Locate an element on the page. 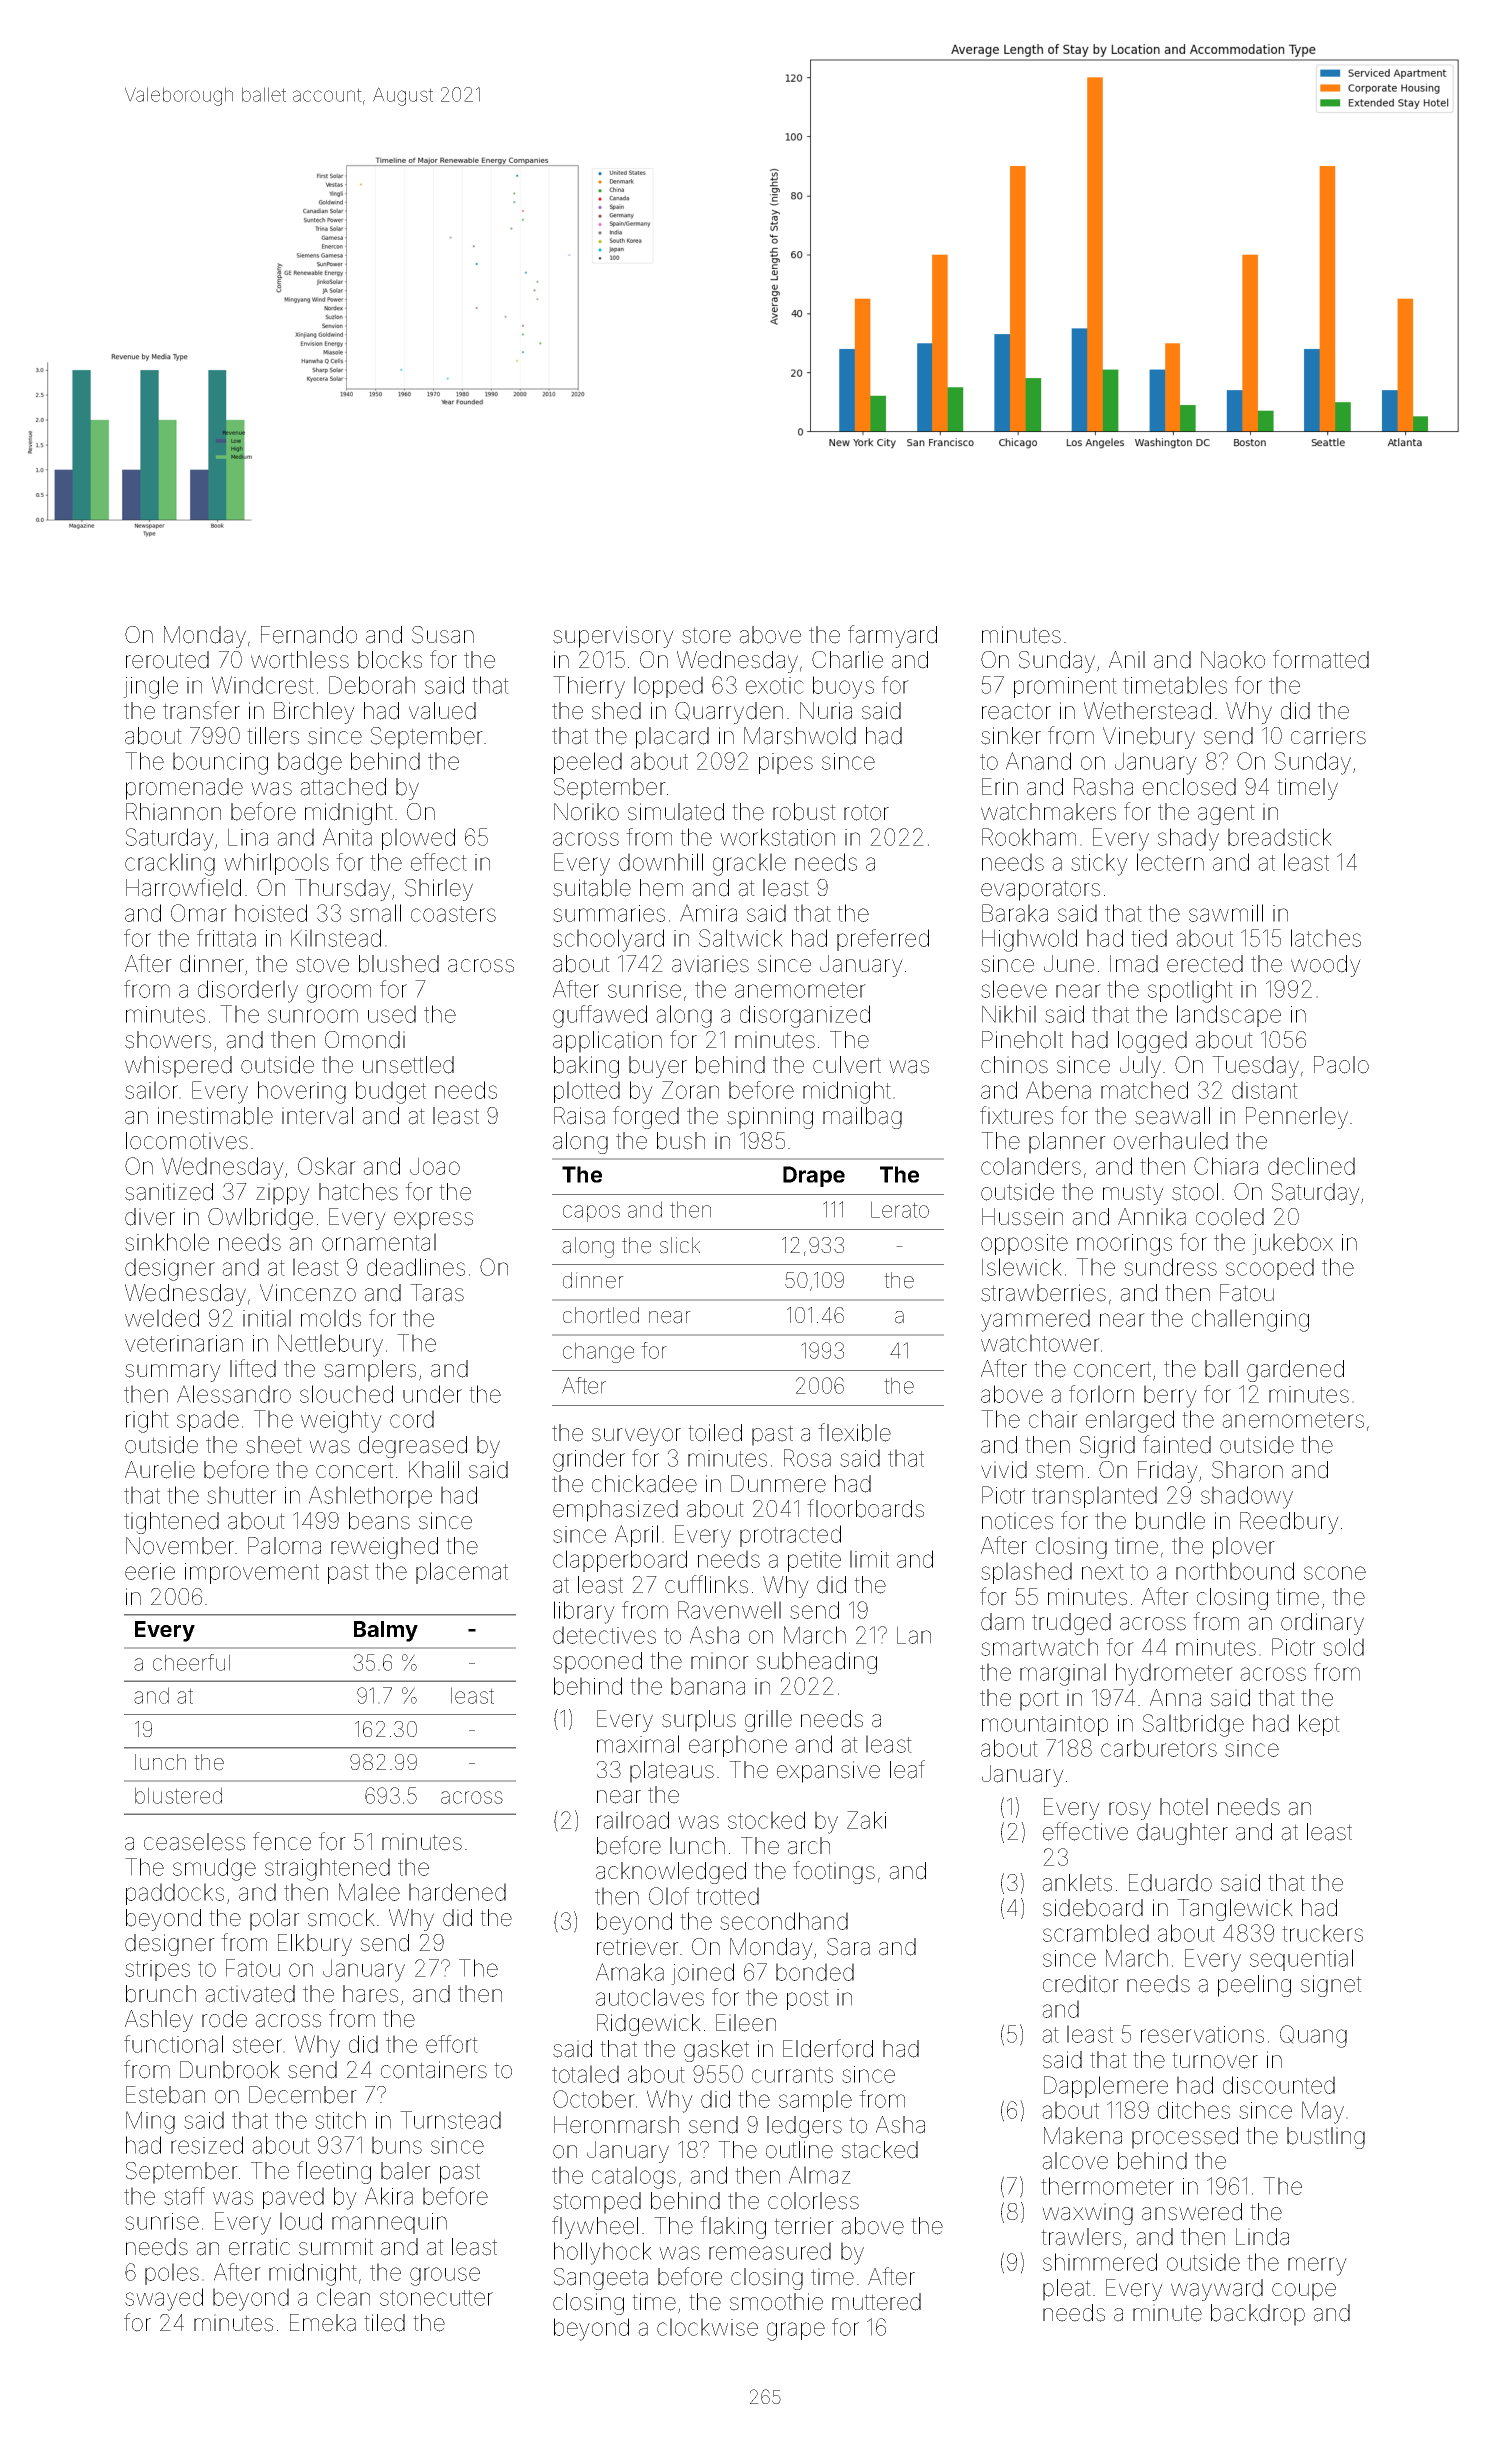  farmyard is located at coordinates (892, 636).
